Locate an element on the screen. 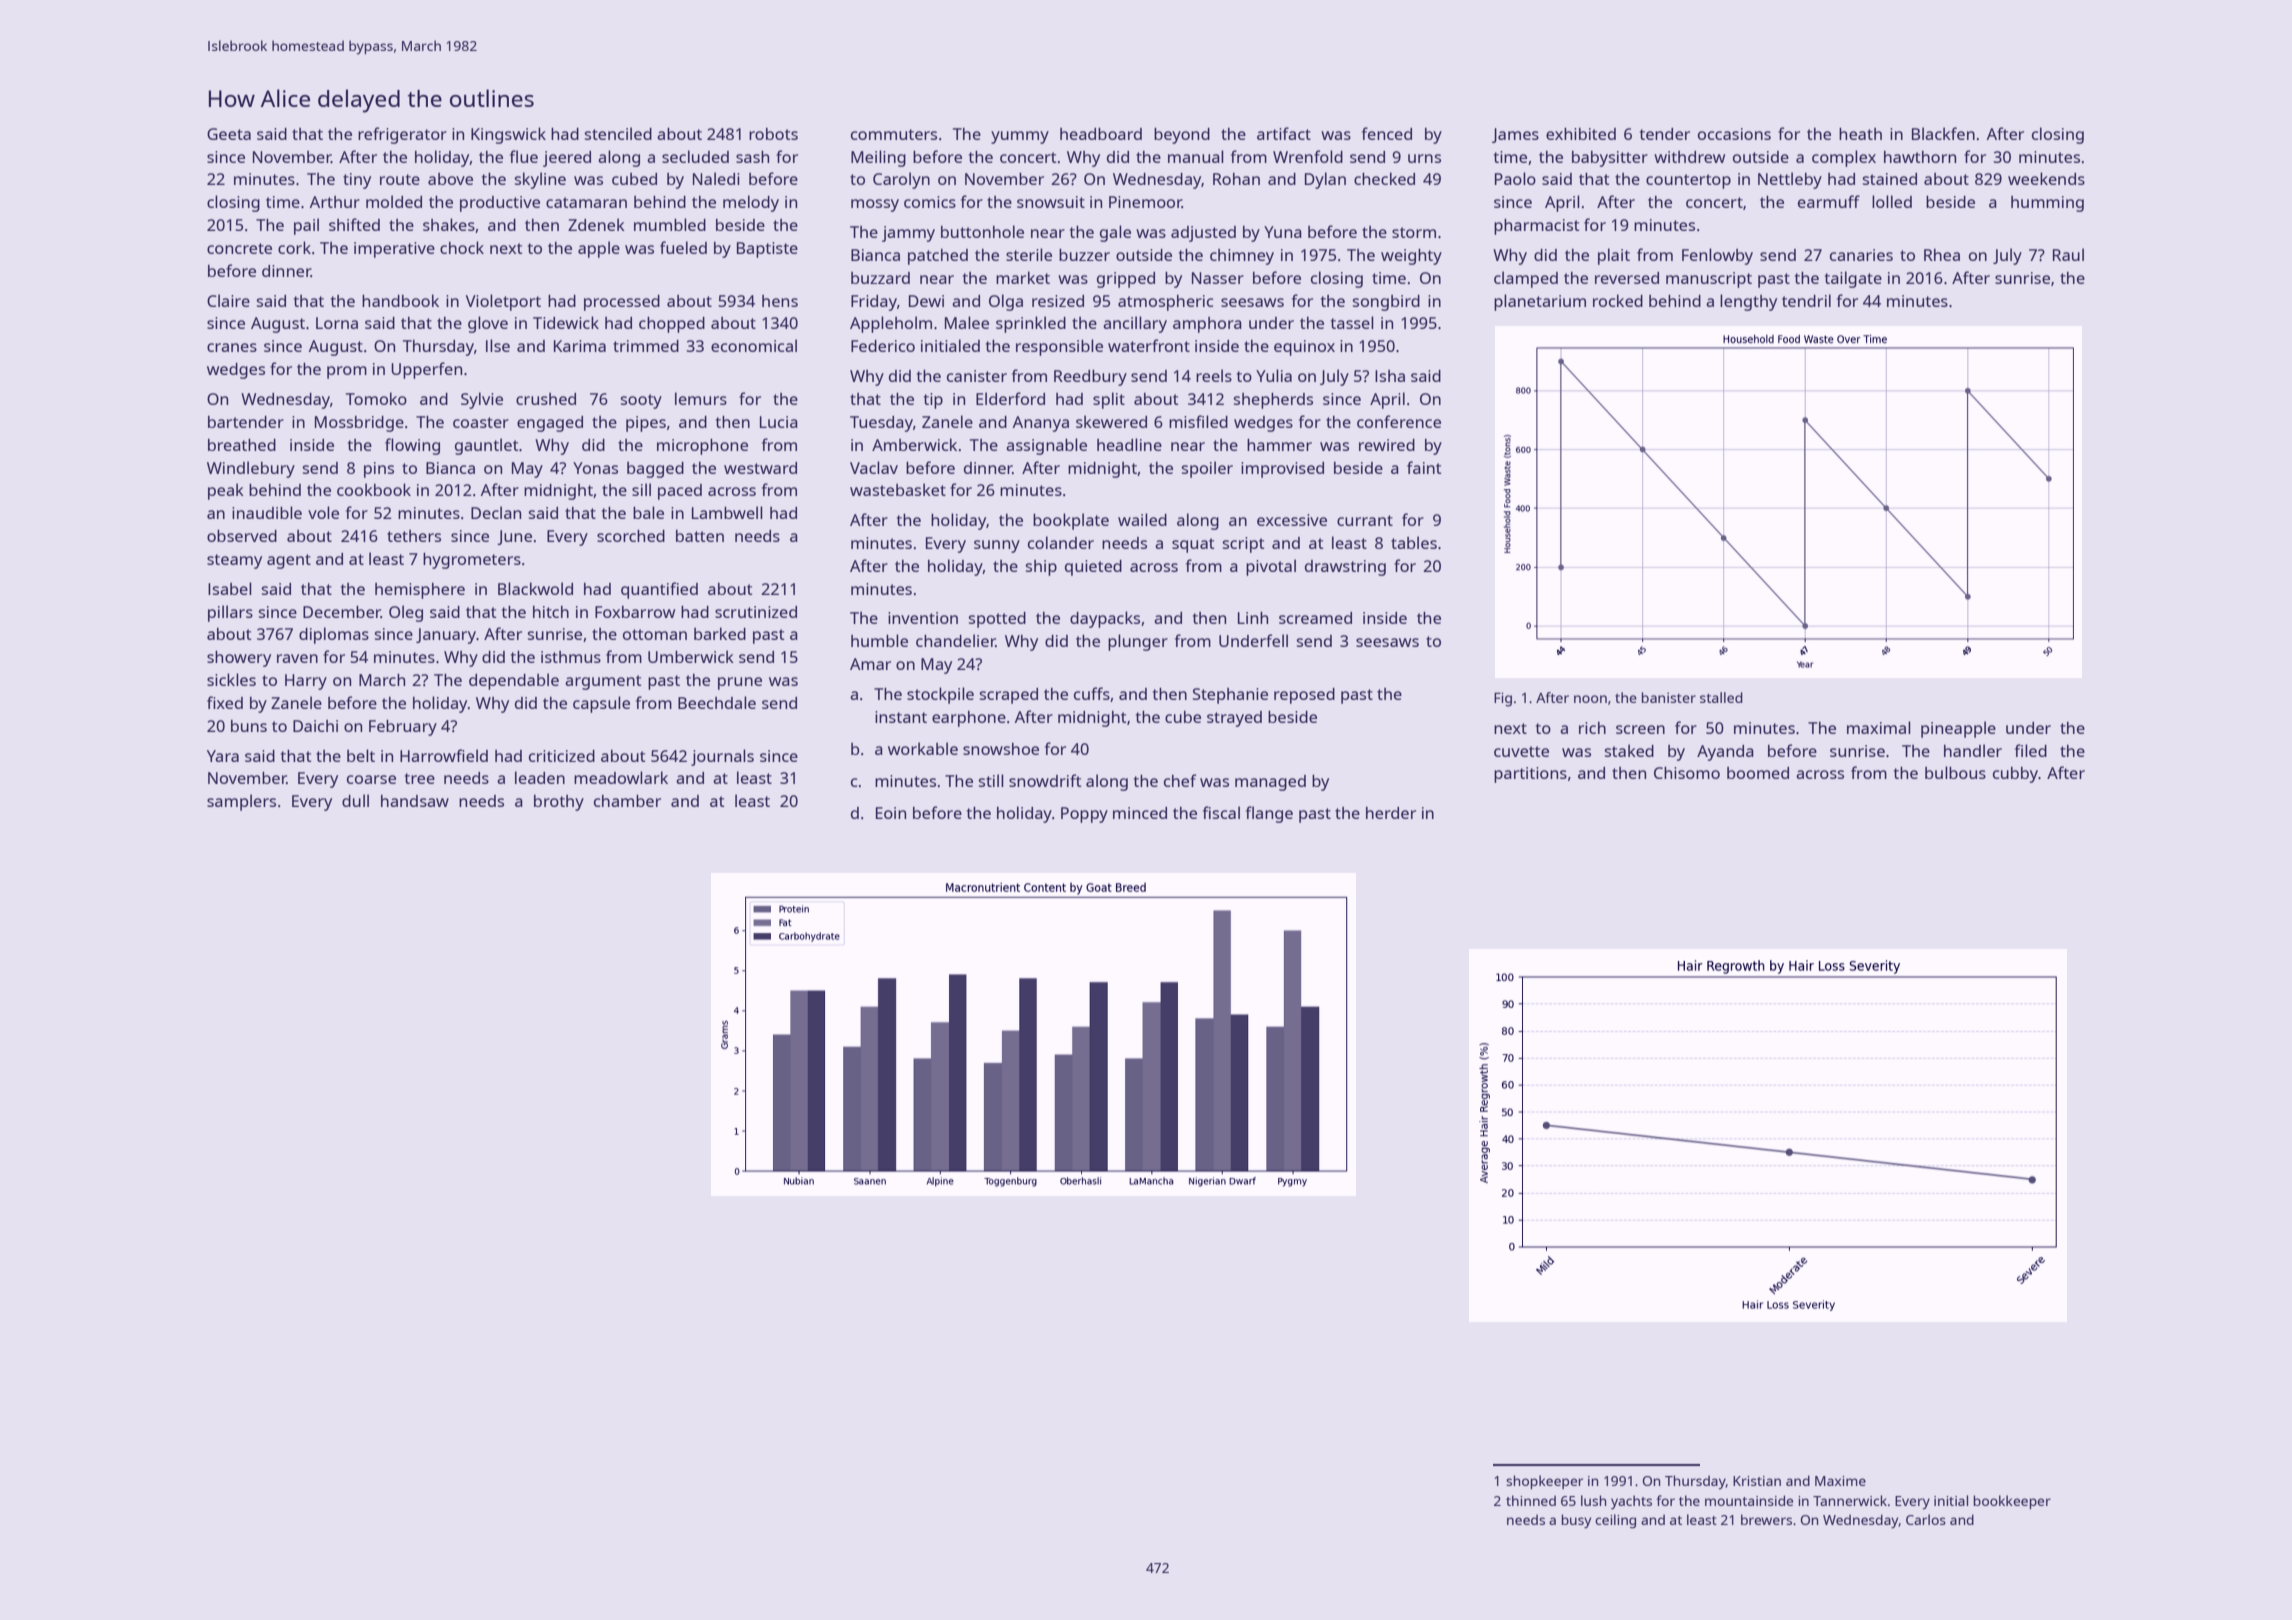 Image resolution: width=2292 pixels, height=1620 pixels. Kingswick is located at coordinates (508, 135).
